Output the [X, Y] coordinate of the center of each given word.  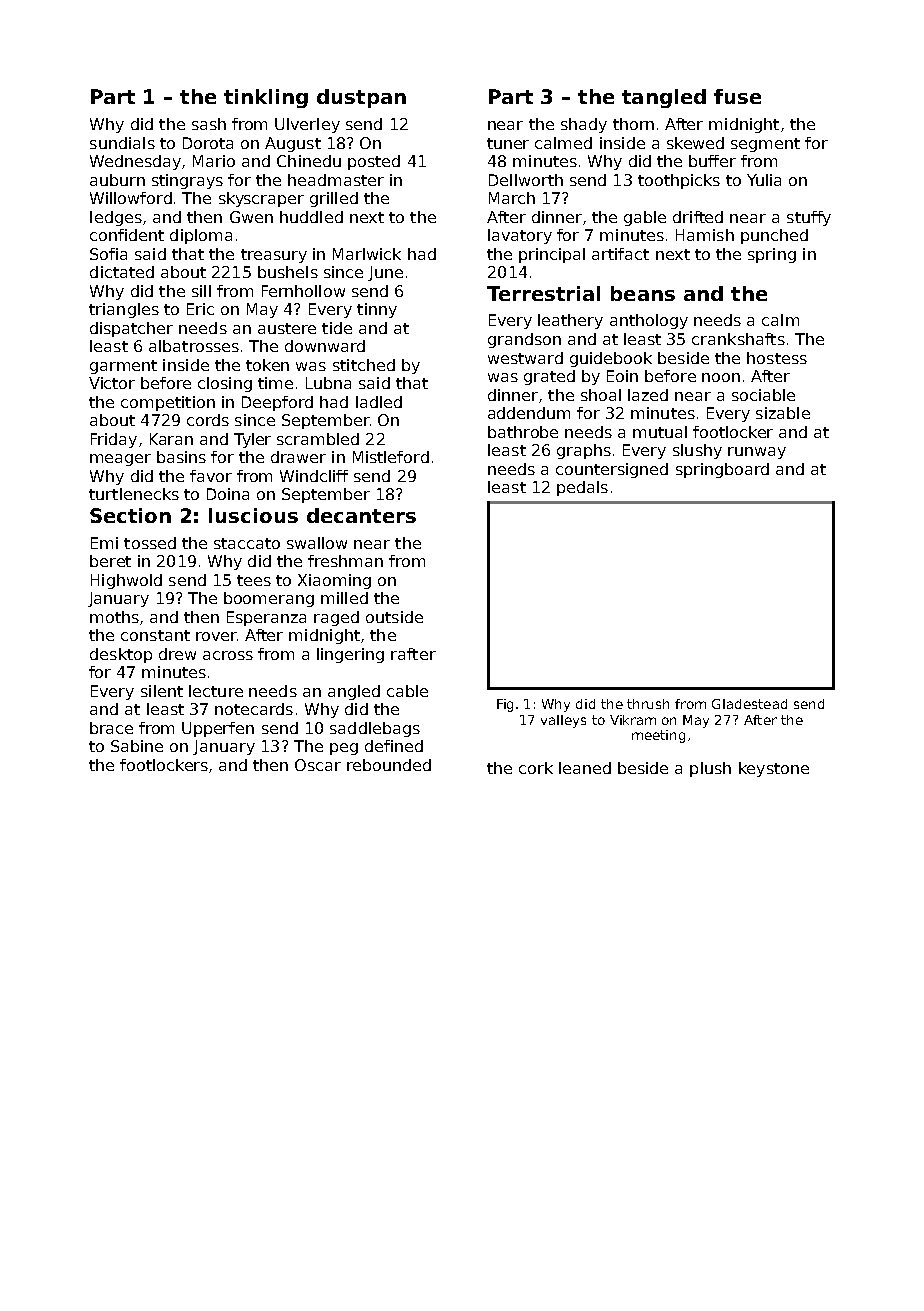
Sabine [137, 746]
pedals [582, 488]
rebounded [389, 765]
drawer [298, 457]
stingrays [187, 181]
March [512, 198]
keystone [774, 769]
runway [757, 453]
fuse [737, 96]
